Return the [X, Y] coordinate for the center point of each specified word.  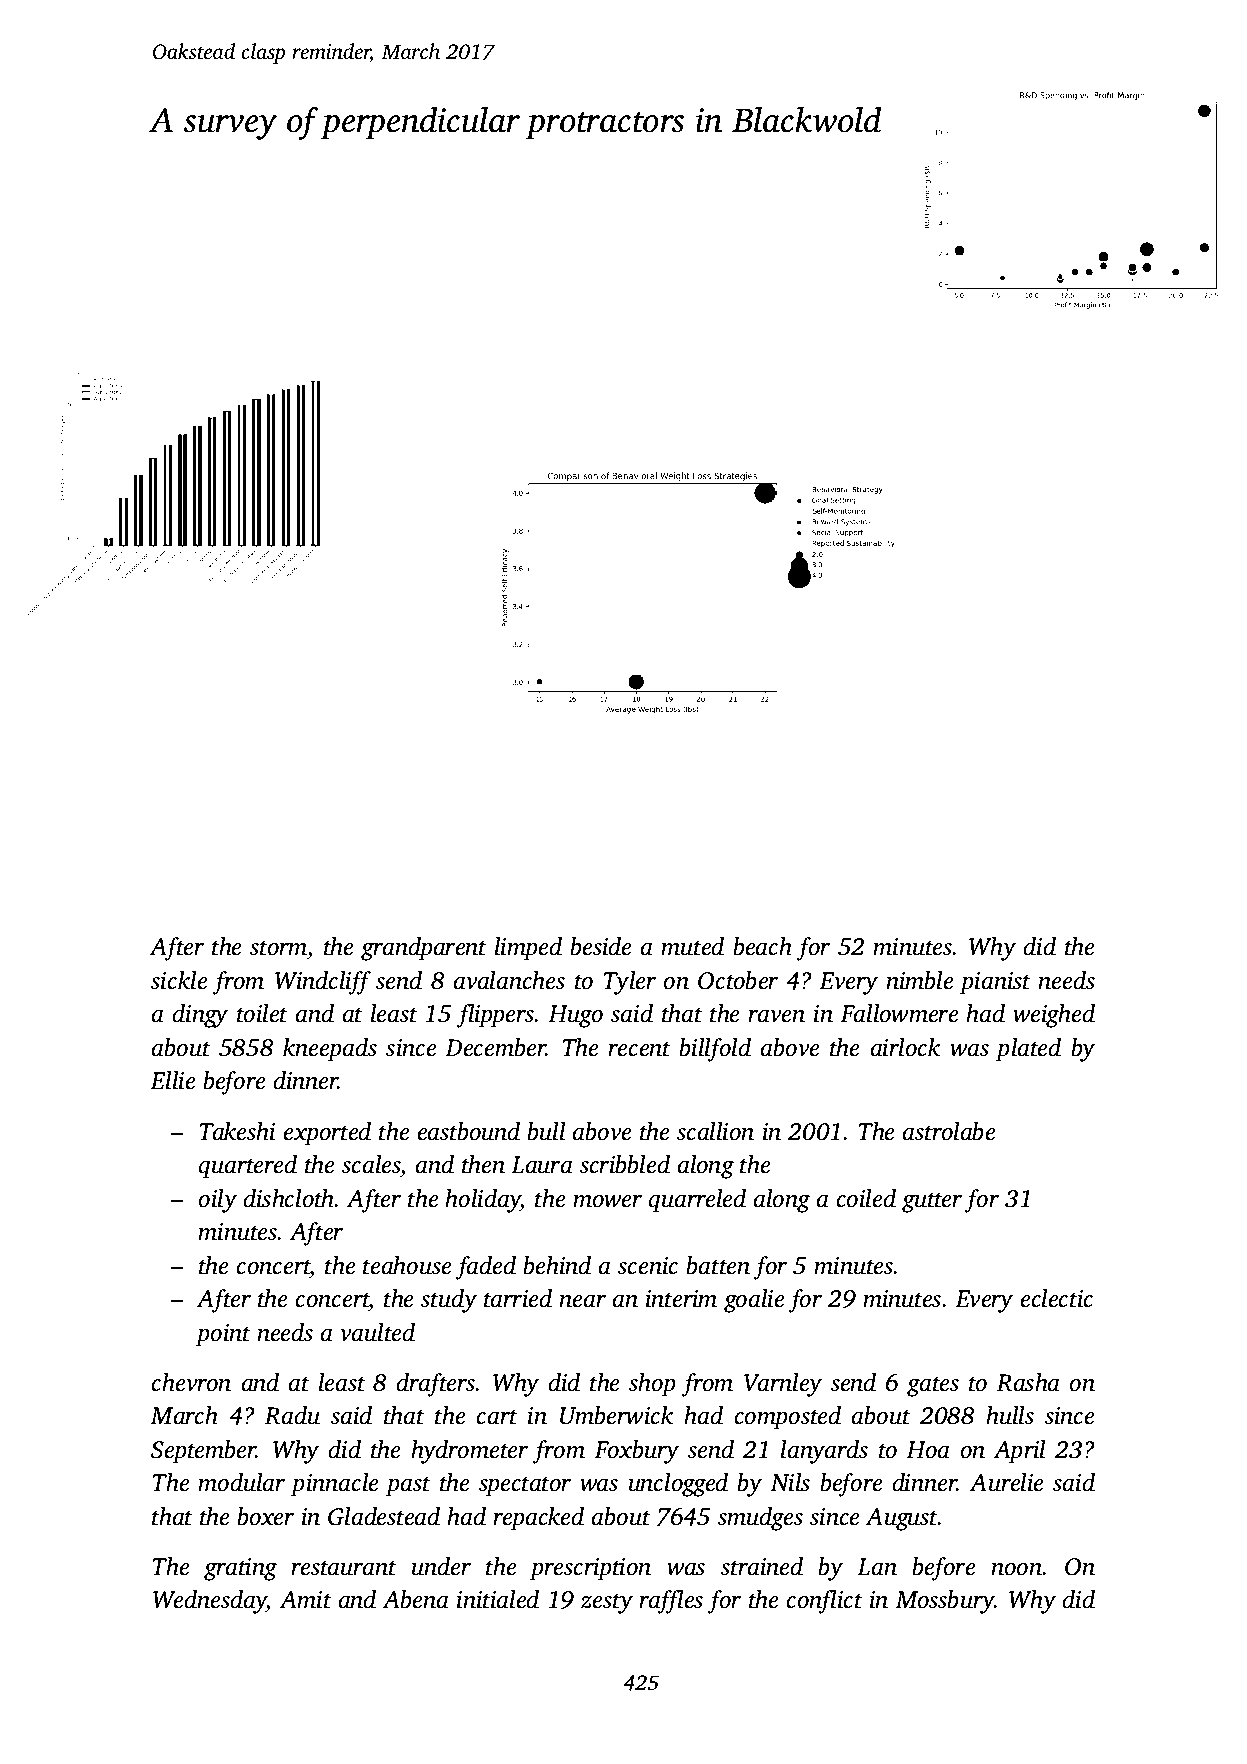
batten [718, 1265]
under [441, 1566]
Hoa [928, 1450]
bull [546, 1131]
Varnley [783, 1385]
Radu [292, 1415]
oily [218, 1201]
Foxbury [636, 1452]
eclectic [1057, 1298]
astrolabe [949, 1131]
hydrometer [469, 1452]
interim [681, 1299]
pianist [995, 983]
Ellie [172, 1080]
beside [600, 946]
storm [278, 948]
